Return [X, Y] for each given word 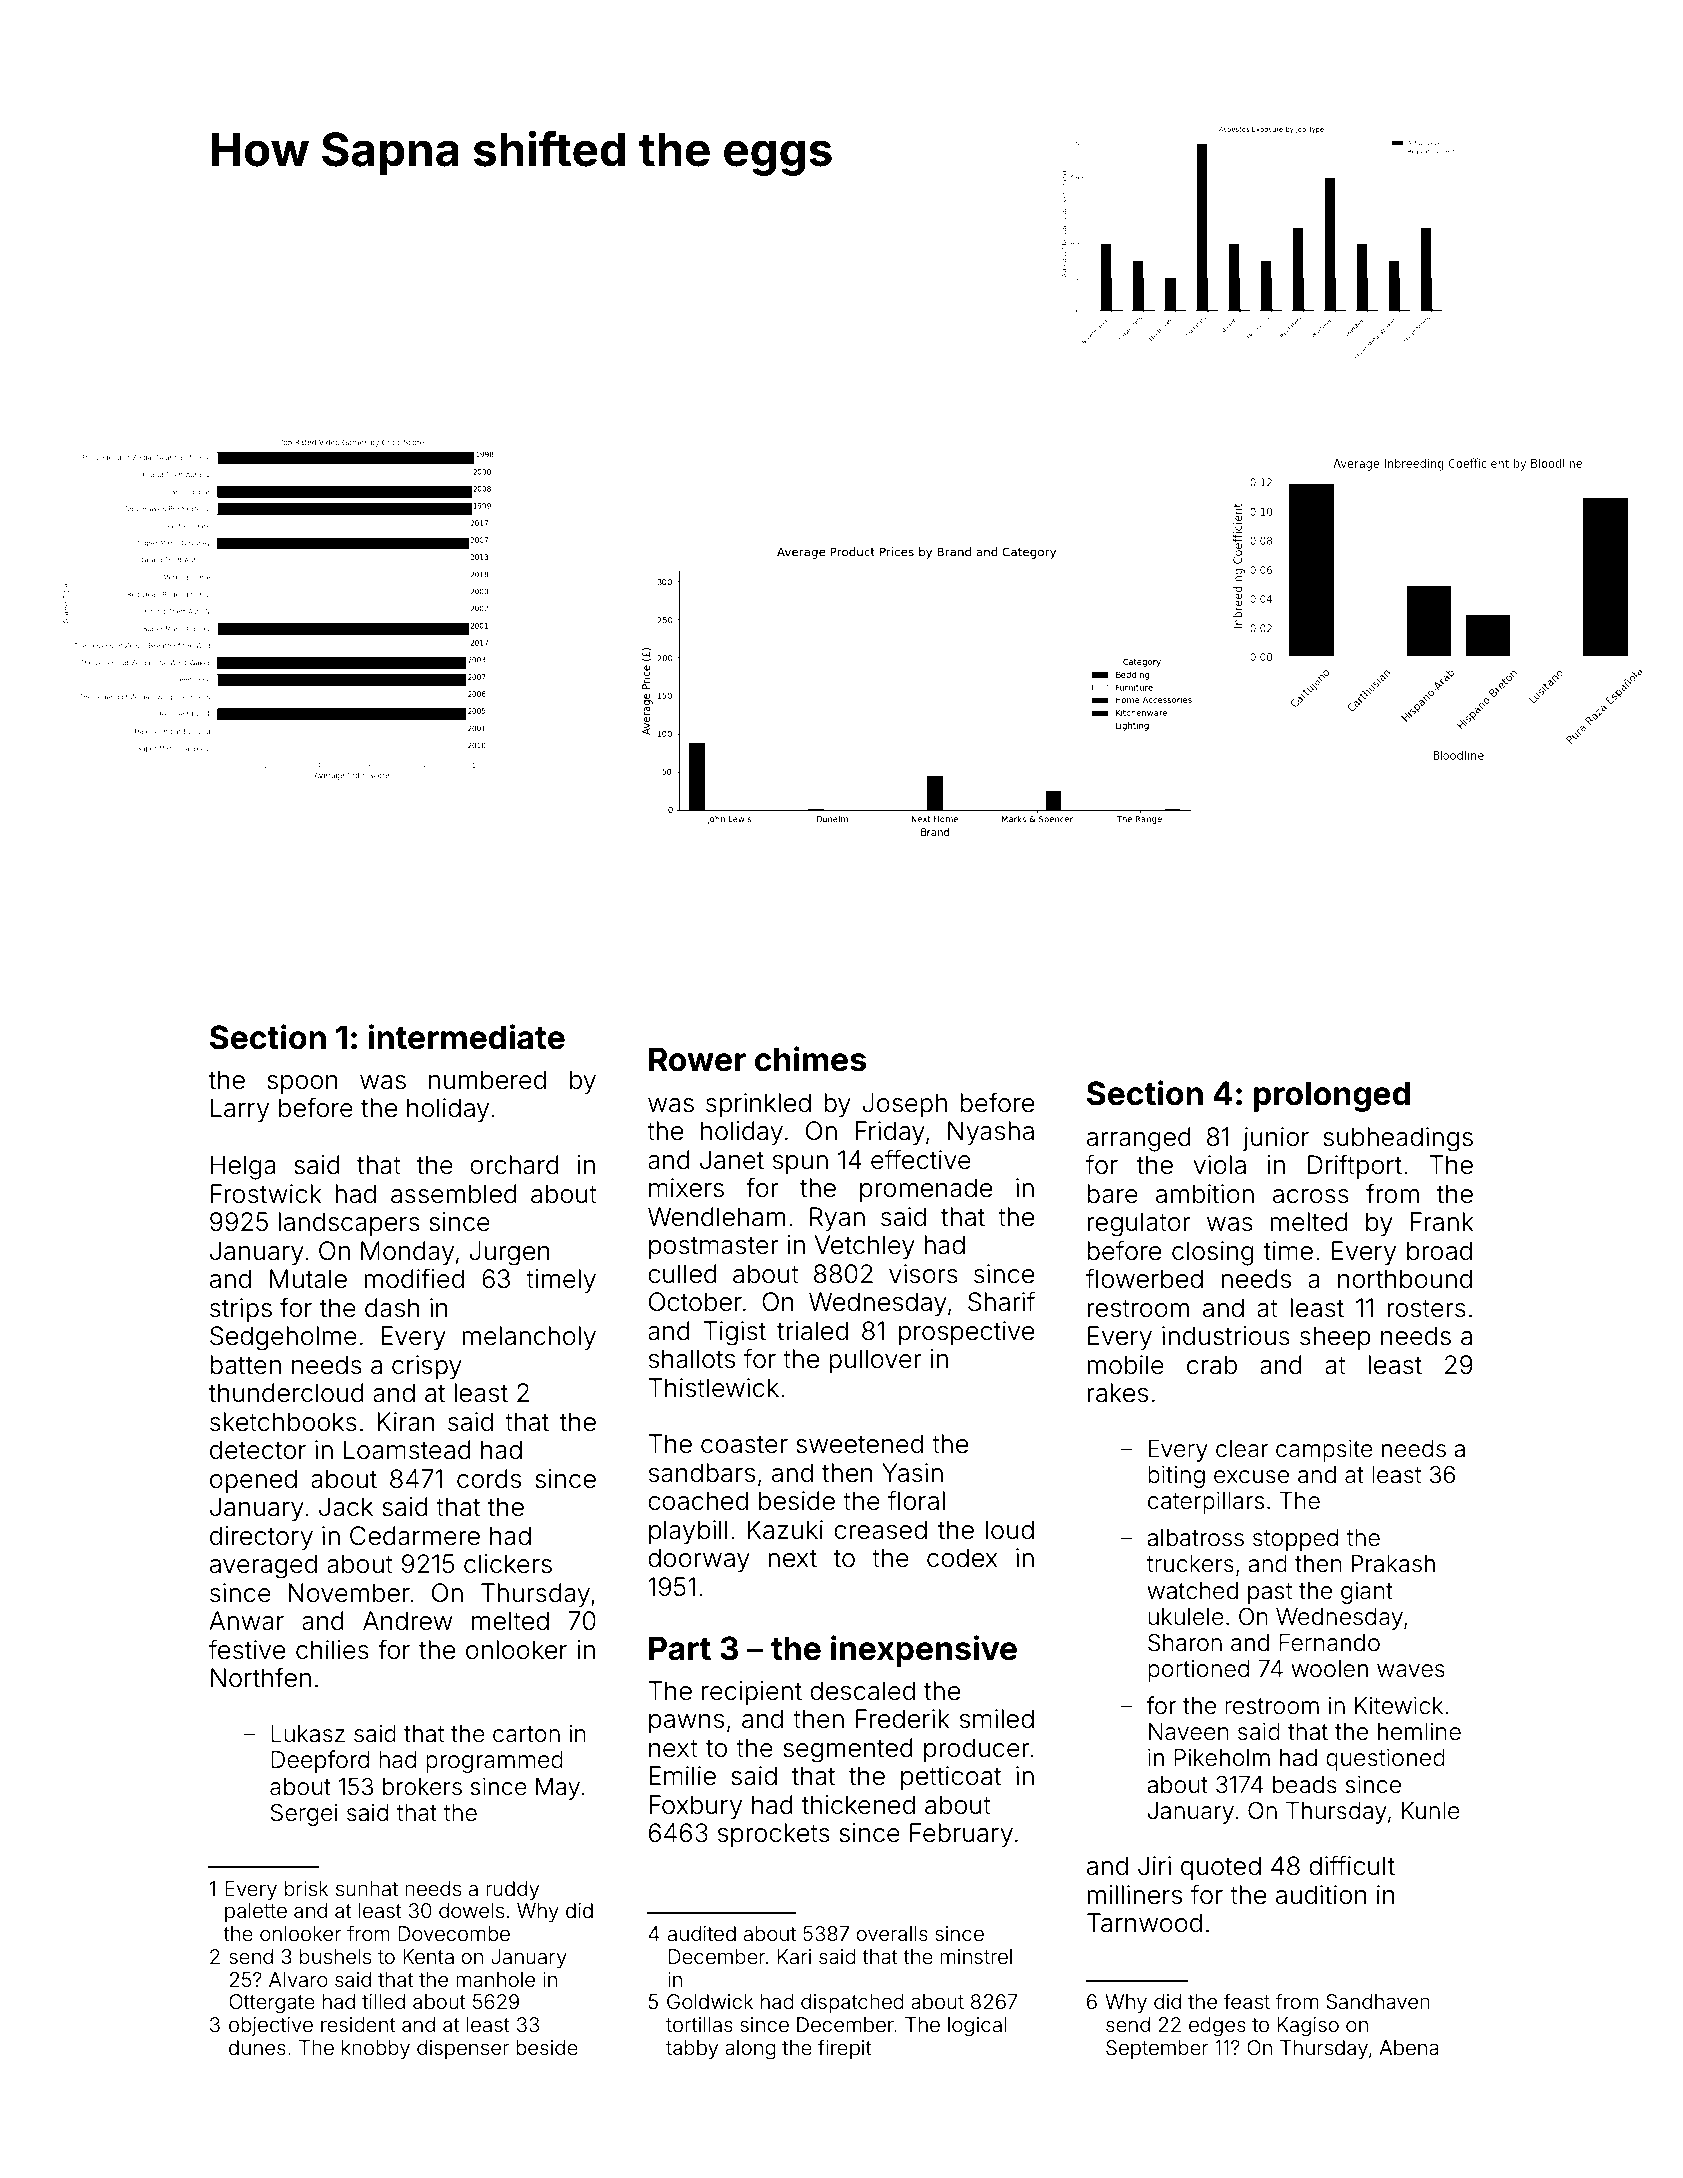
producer [977, 1750]
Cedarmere [415, 1536]
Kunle [1431, 1811]
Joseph [904, 1105]
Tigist [734, 1333]
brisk [306, 1888]
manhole [495, 1979]
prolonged [1332, 1096]
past [1270, 1593]
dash [392, 1308]
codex [962, 1558]
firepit [845, 2049]
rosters [1426, 1309]
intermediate [466, 1037]
